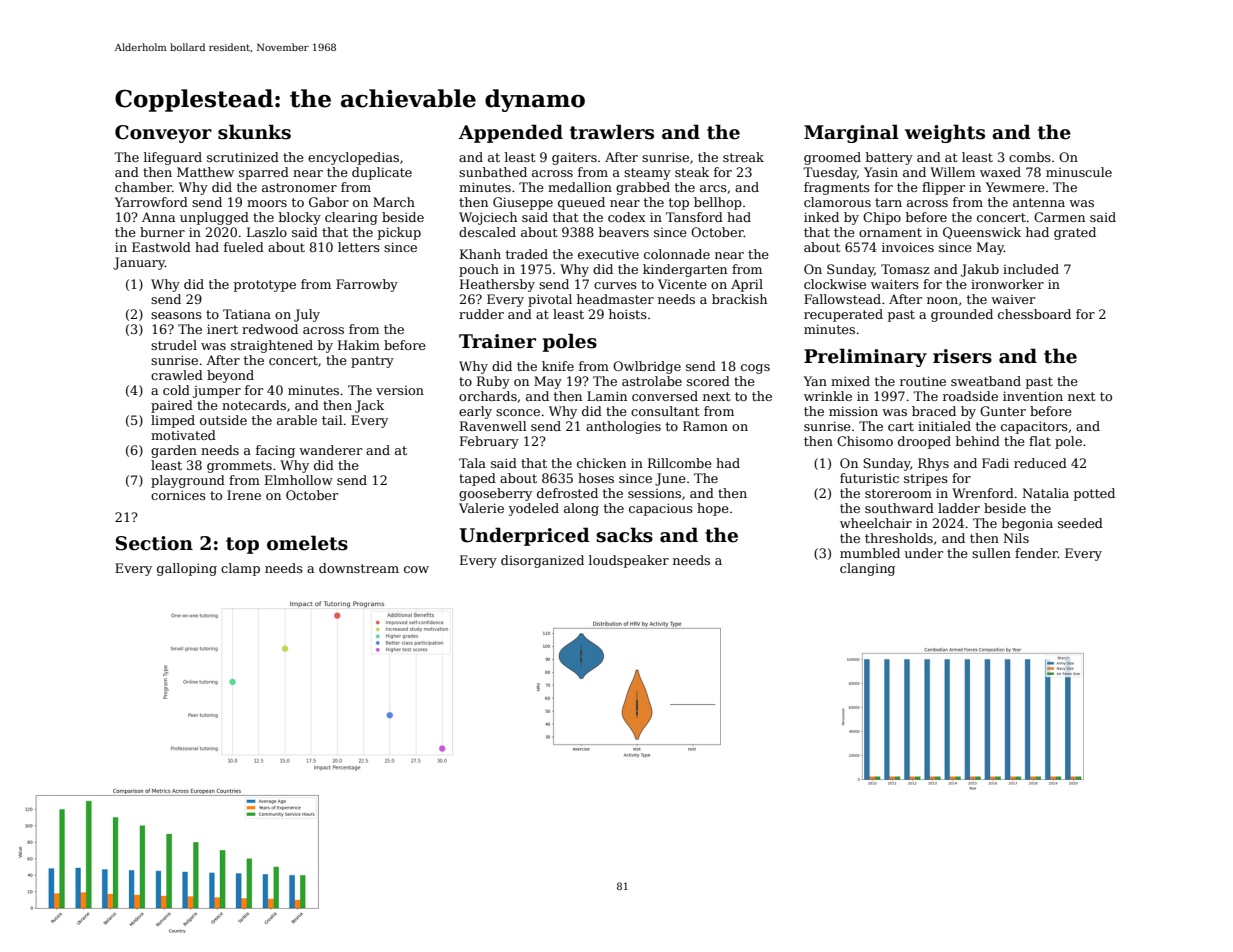 This page has height=952, width=1233. Describe the element at coordinates (1007, 284) in the page. I see `ironworker` at that location.
